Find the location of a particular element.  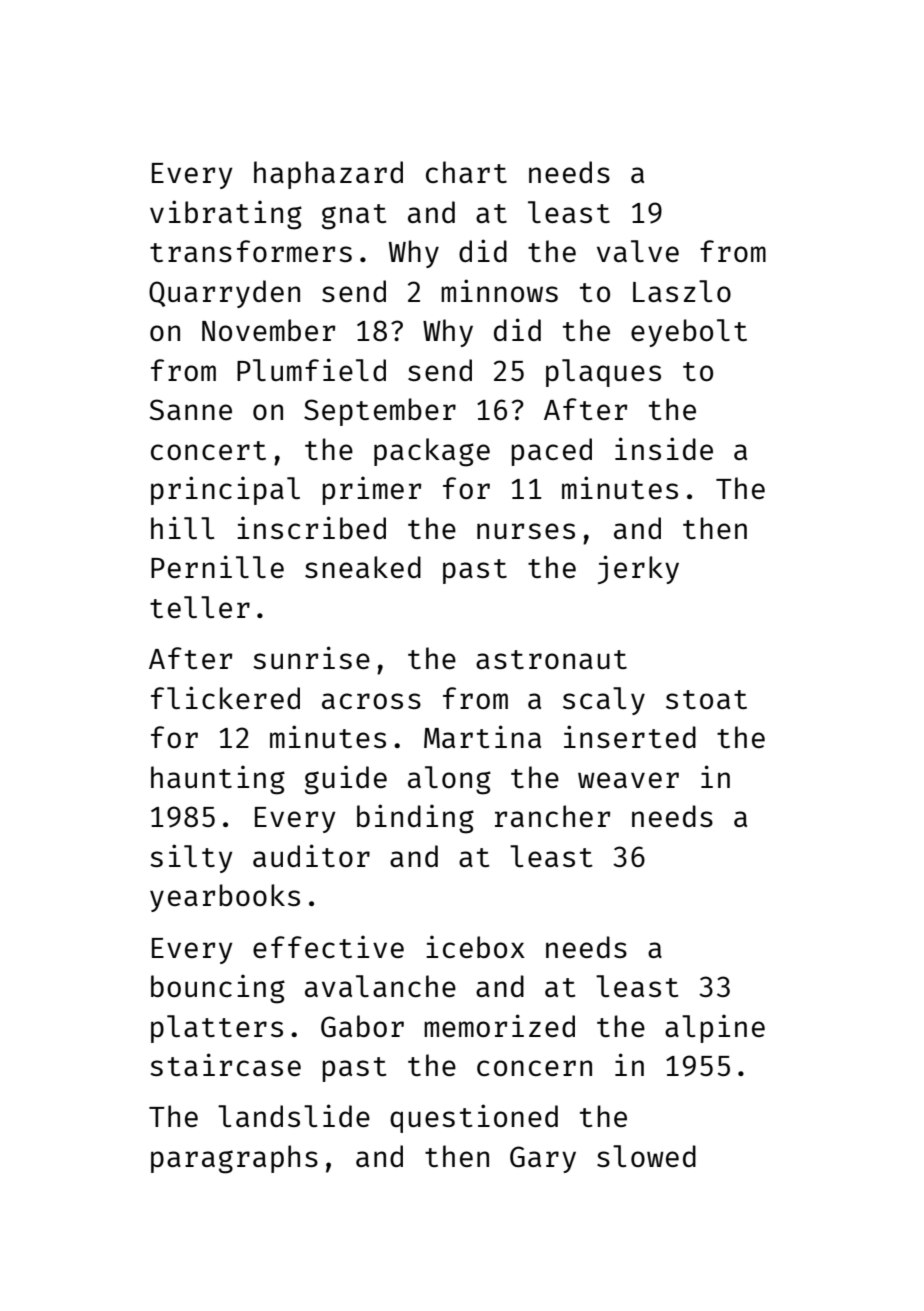

silty is located at coordinates (192, 858).
